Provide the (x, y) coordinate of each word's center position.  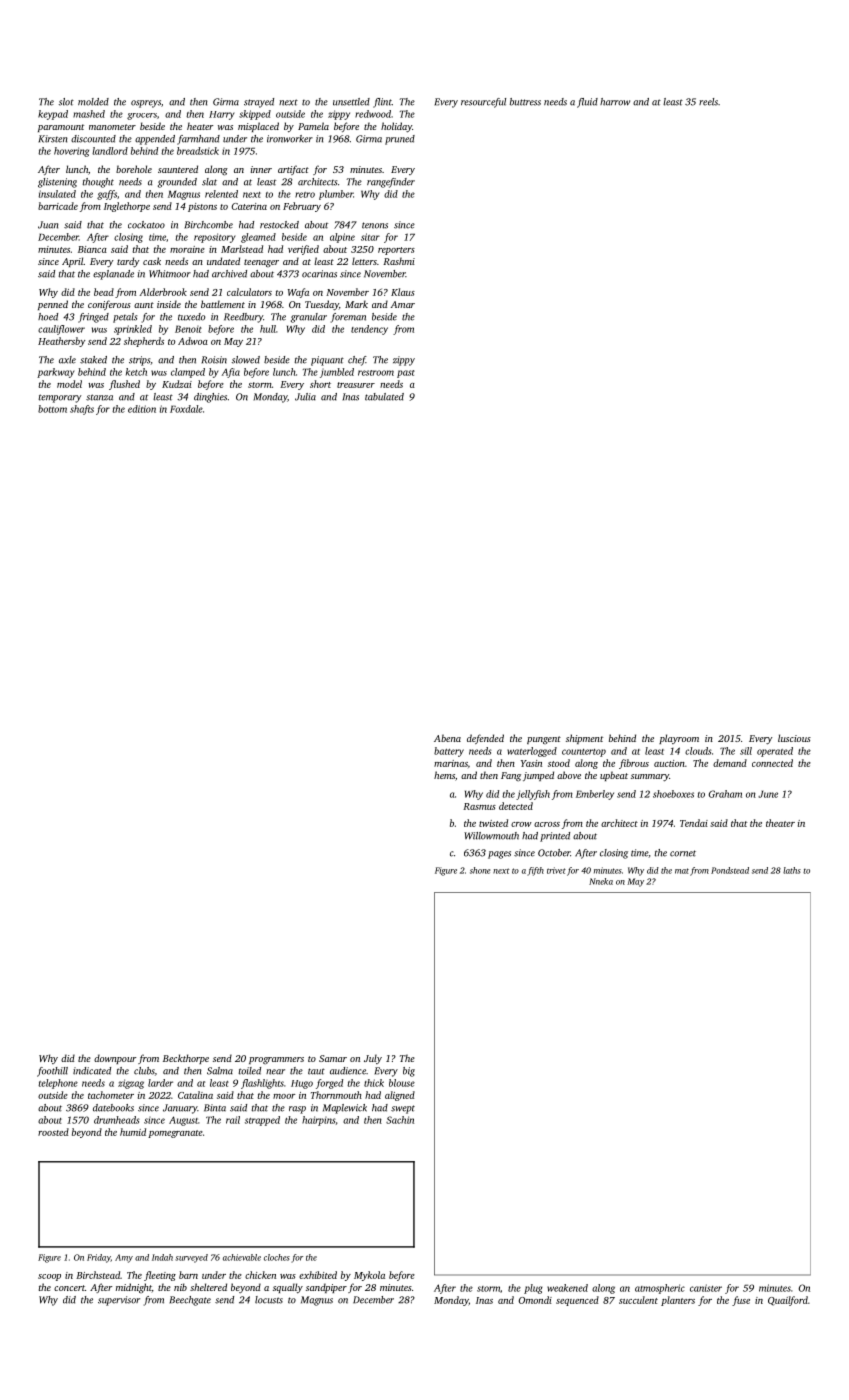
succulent (638, 1300)
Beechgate (190, 1301)
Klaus (403, 292)
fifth (535, 871)
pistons (202, 207)
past (406, 374)
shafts (82, 410)
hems (444, 775)
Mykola (369, 1276)
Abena (447, 738)
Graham (725, 794)
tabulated (384, 397)
